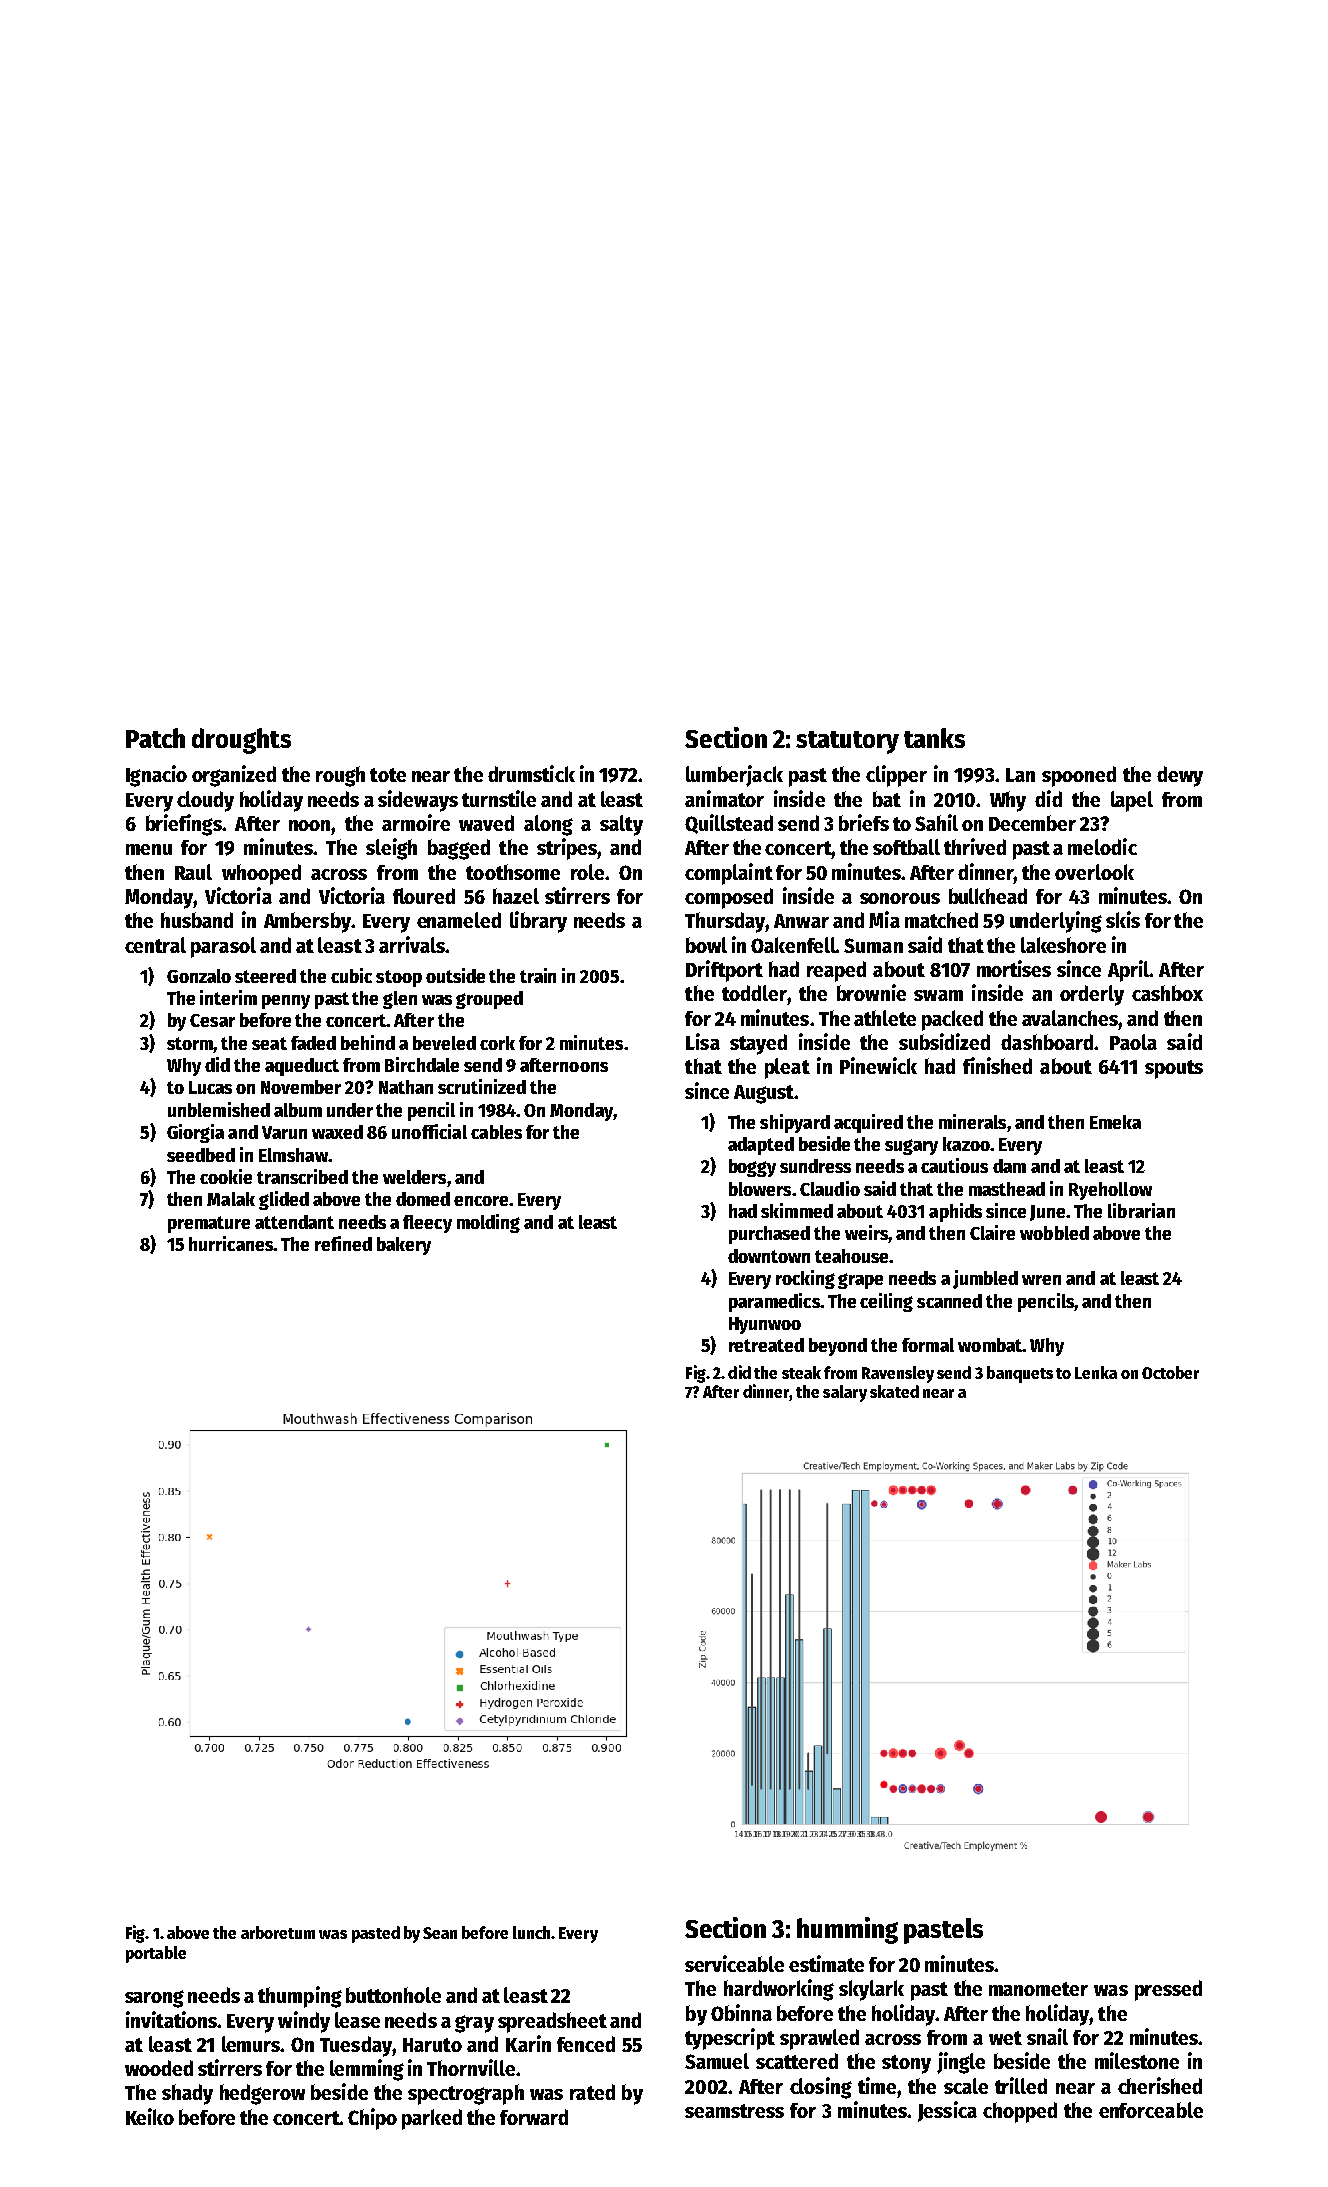  I want to click on retreated, so click(766, 1345).
